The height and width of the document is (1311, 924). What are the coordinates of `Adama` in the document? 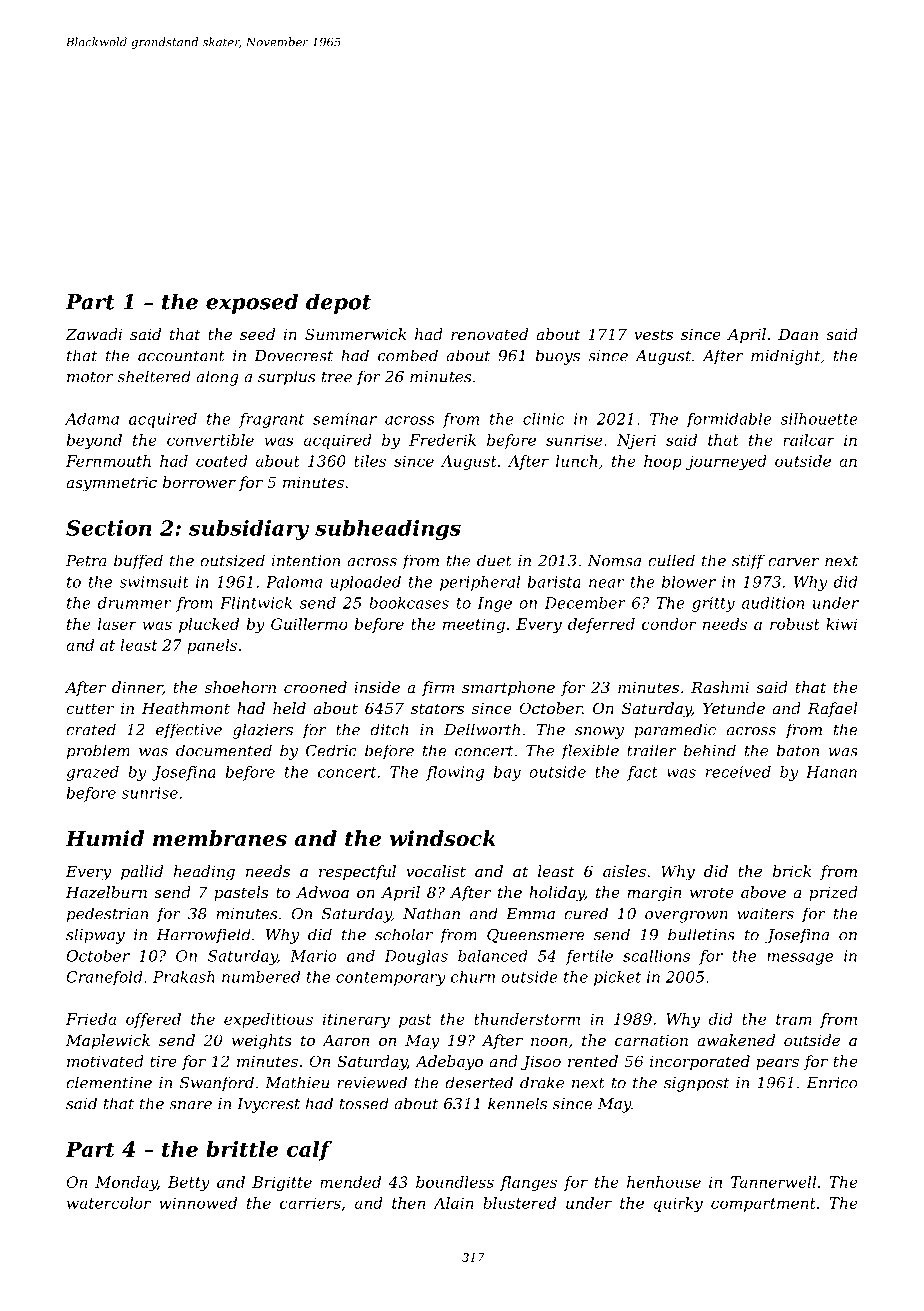 It's located at (92, 419).
